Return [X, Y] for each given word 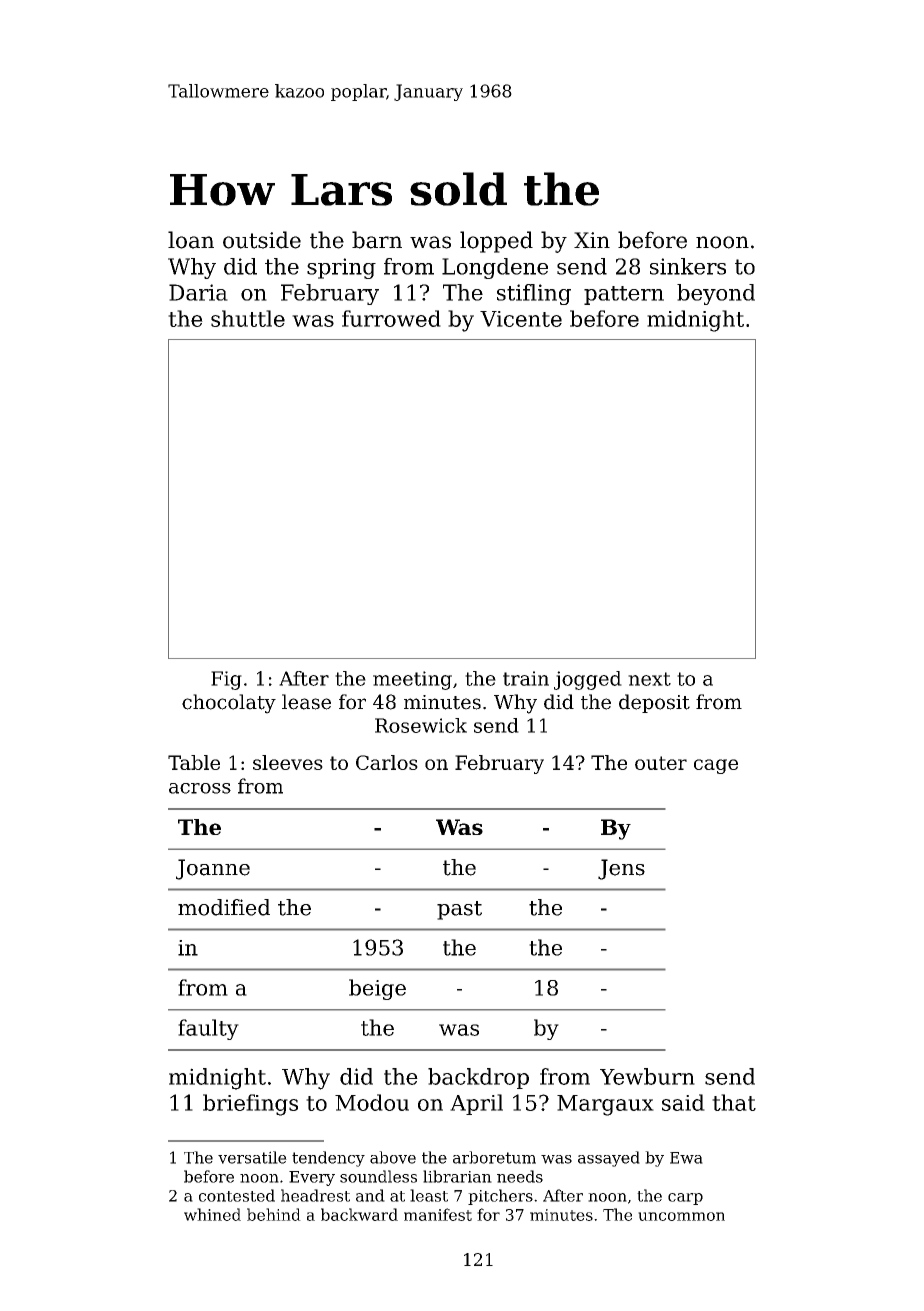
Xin [592, 240]
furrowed [391, 318]
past [459, 910]
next [649, 679]
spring [341, 268]
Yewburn [647, 1076]
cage [716, 766]
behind [274, 1214]
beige [377, 989]
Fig [226, 680]
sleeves [288, 762]
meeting [412, 680]
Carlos [387, 762]
